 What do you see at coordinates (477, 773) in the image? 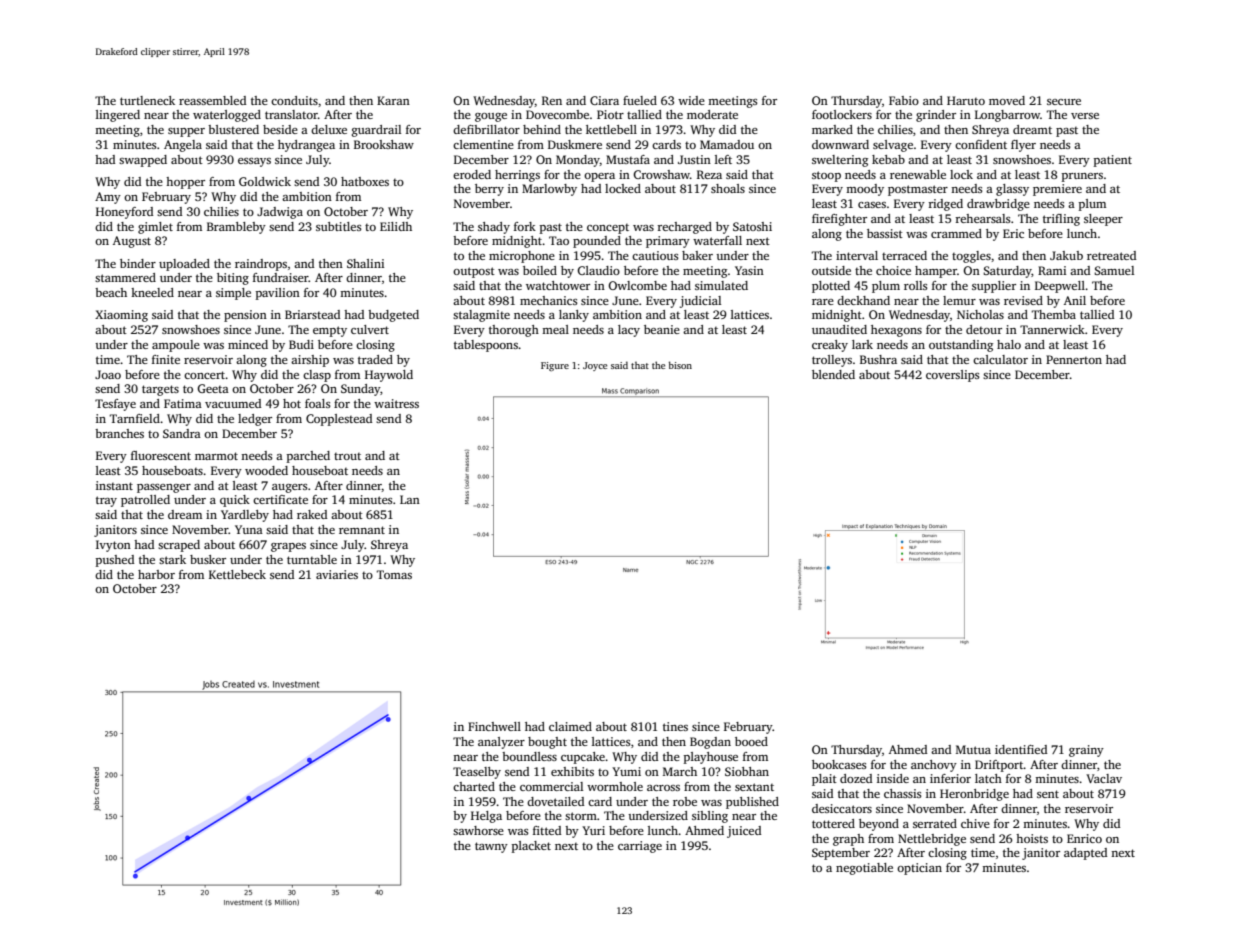
I see `Teaselby` at bounding box center [477, 773].
